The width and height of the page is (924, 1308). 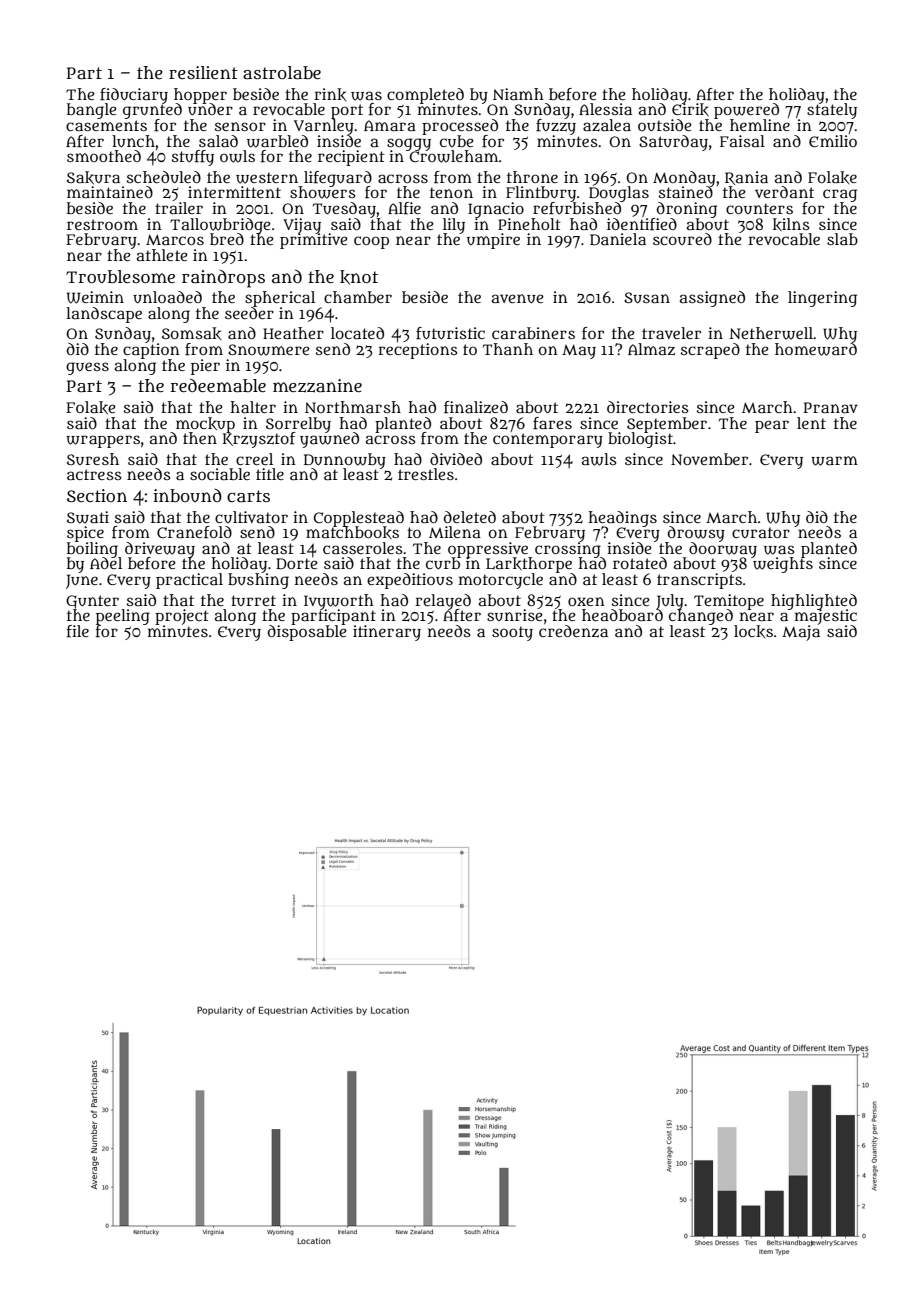 What do you see at coordinates (599, 459) in the page?
I see `awls` at bounding box center [599, 459].
